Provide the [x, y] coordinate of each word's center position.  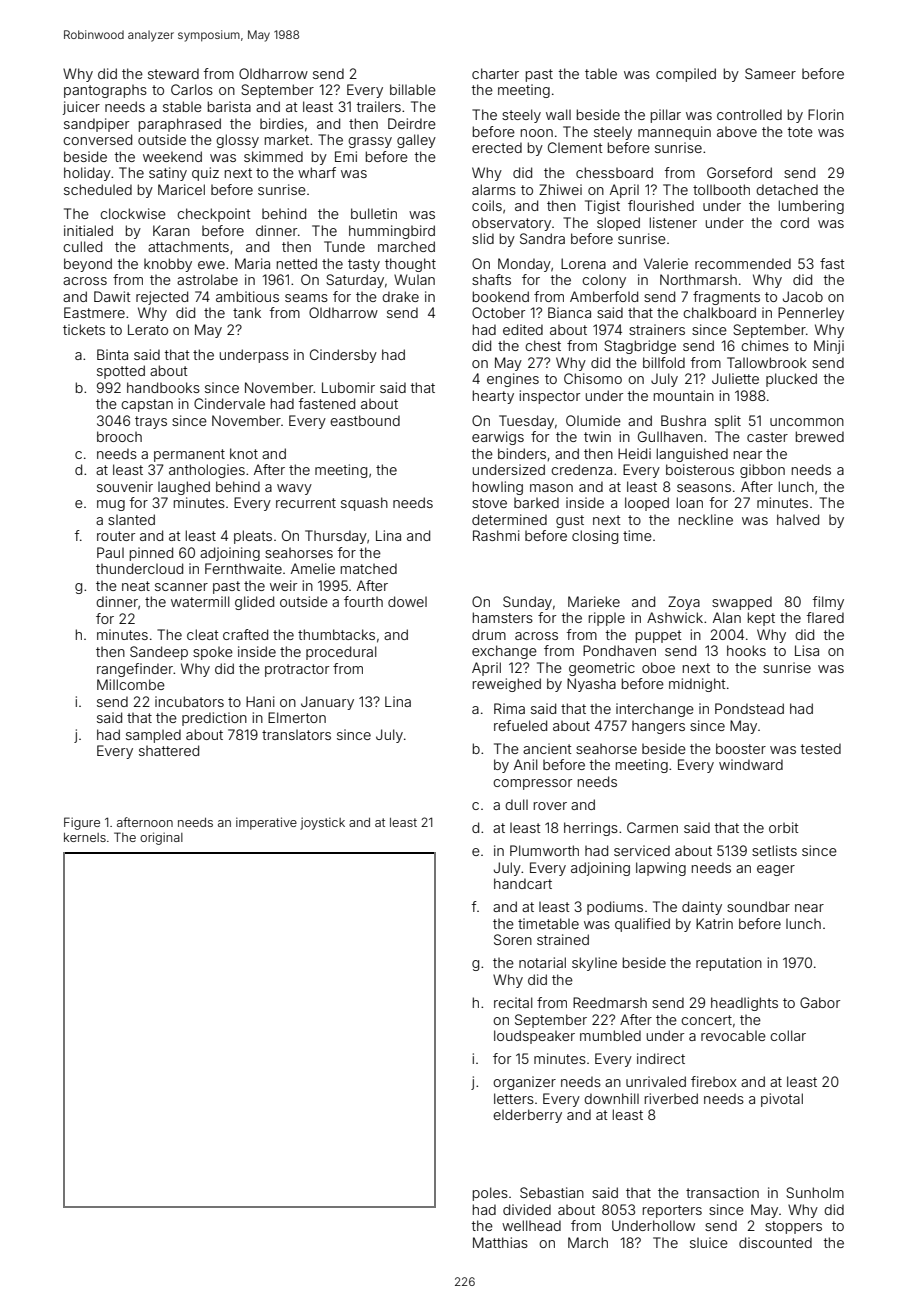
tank [247, 312]
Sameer [770, 73]
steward [173, 73]
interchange [655, 710]
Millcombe [131, 684]
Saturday [355, 281]
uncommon [807, 422]
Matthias [500, 1242]
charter [495, 73]
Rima [509, 708]
